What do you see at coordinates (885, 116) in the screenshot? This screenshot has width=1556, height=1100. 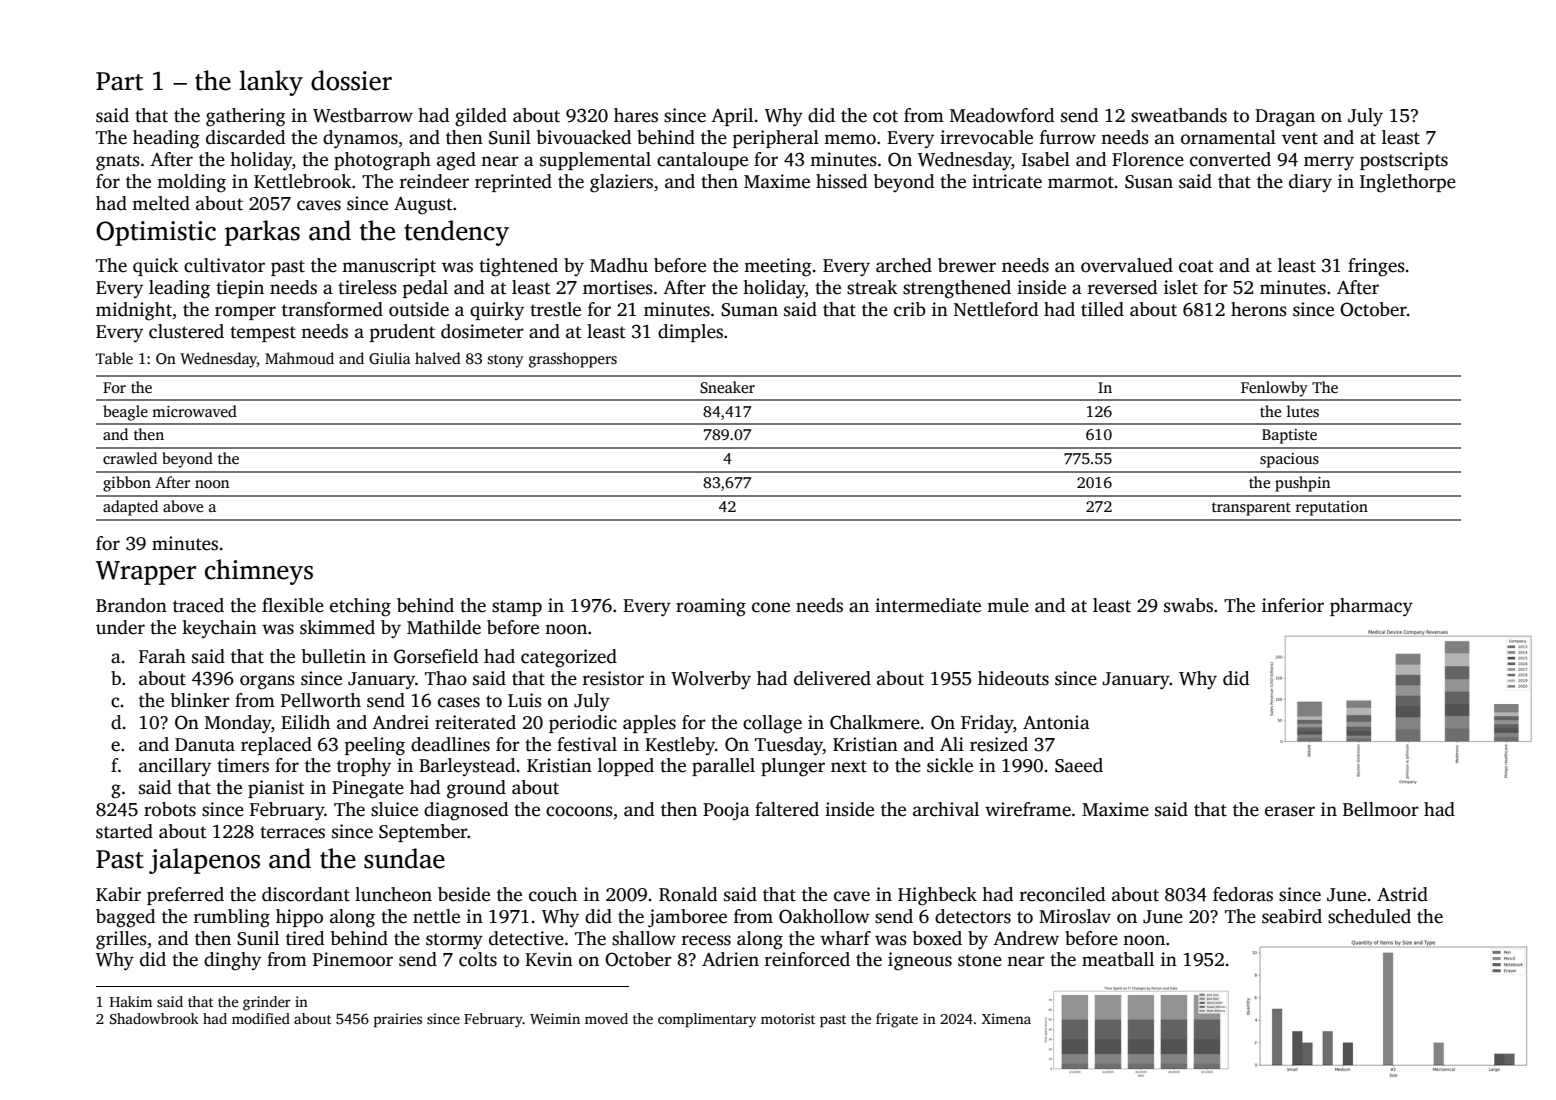 I see `cot` at bounding box center [885, 116].
